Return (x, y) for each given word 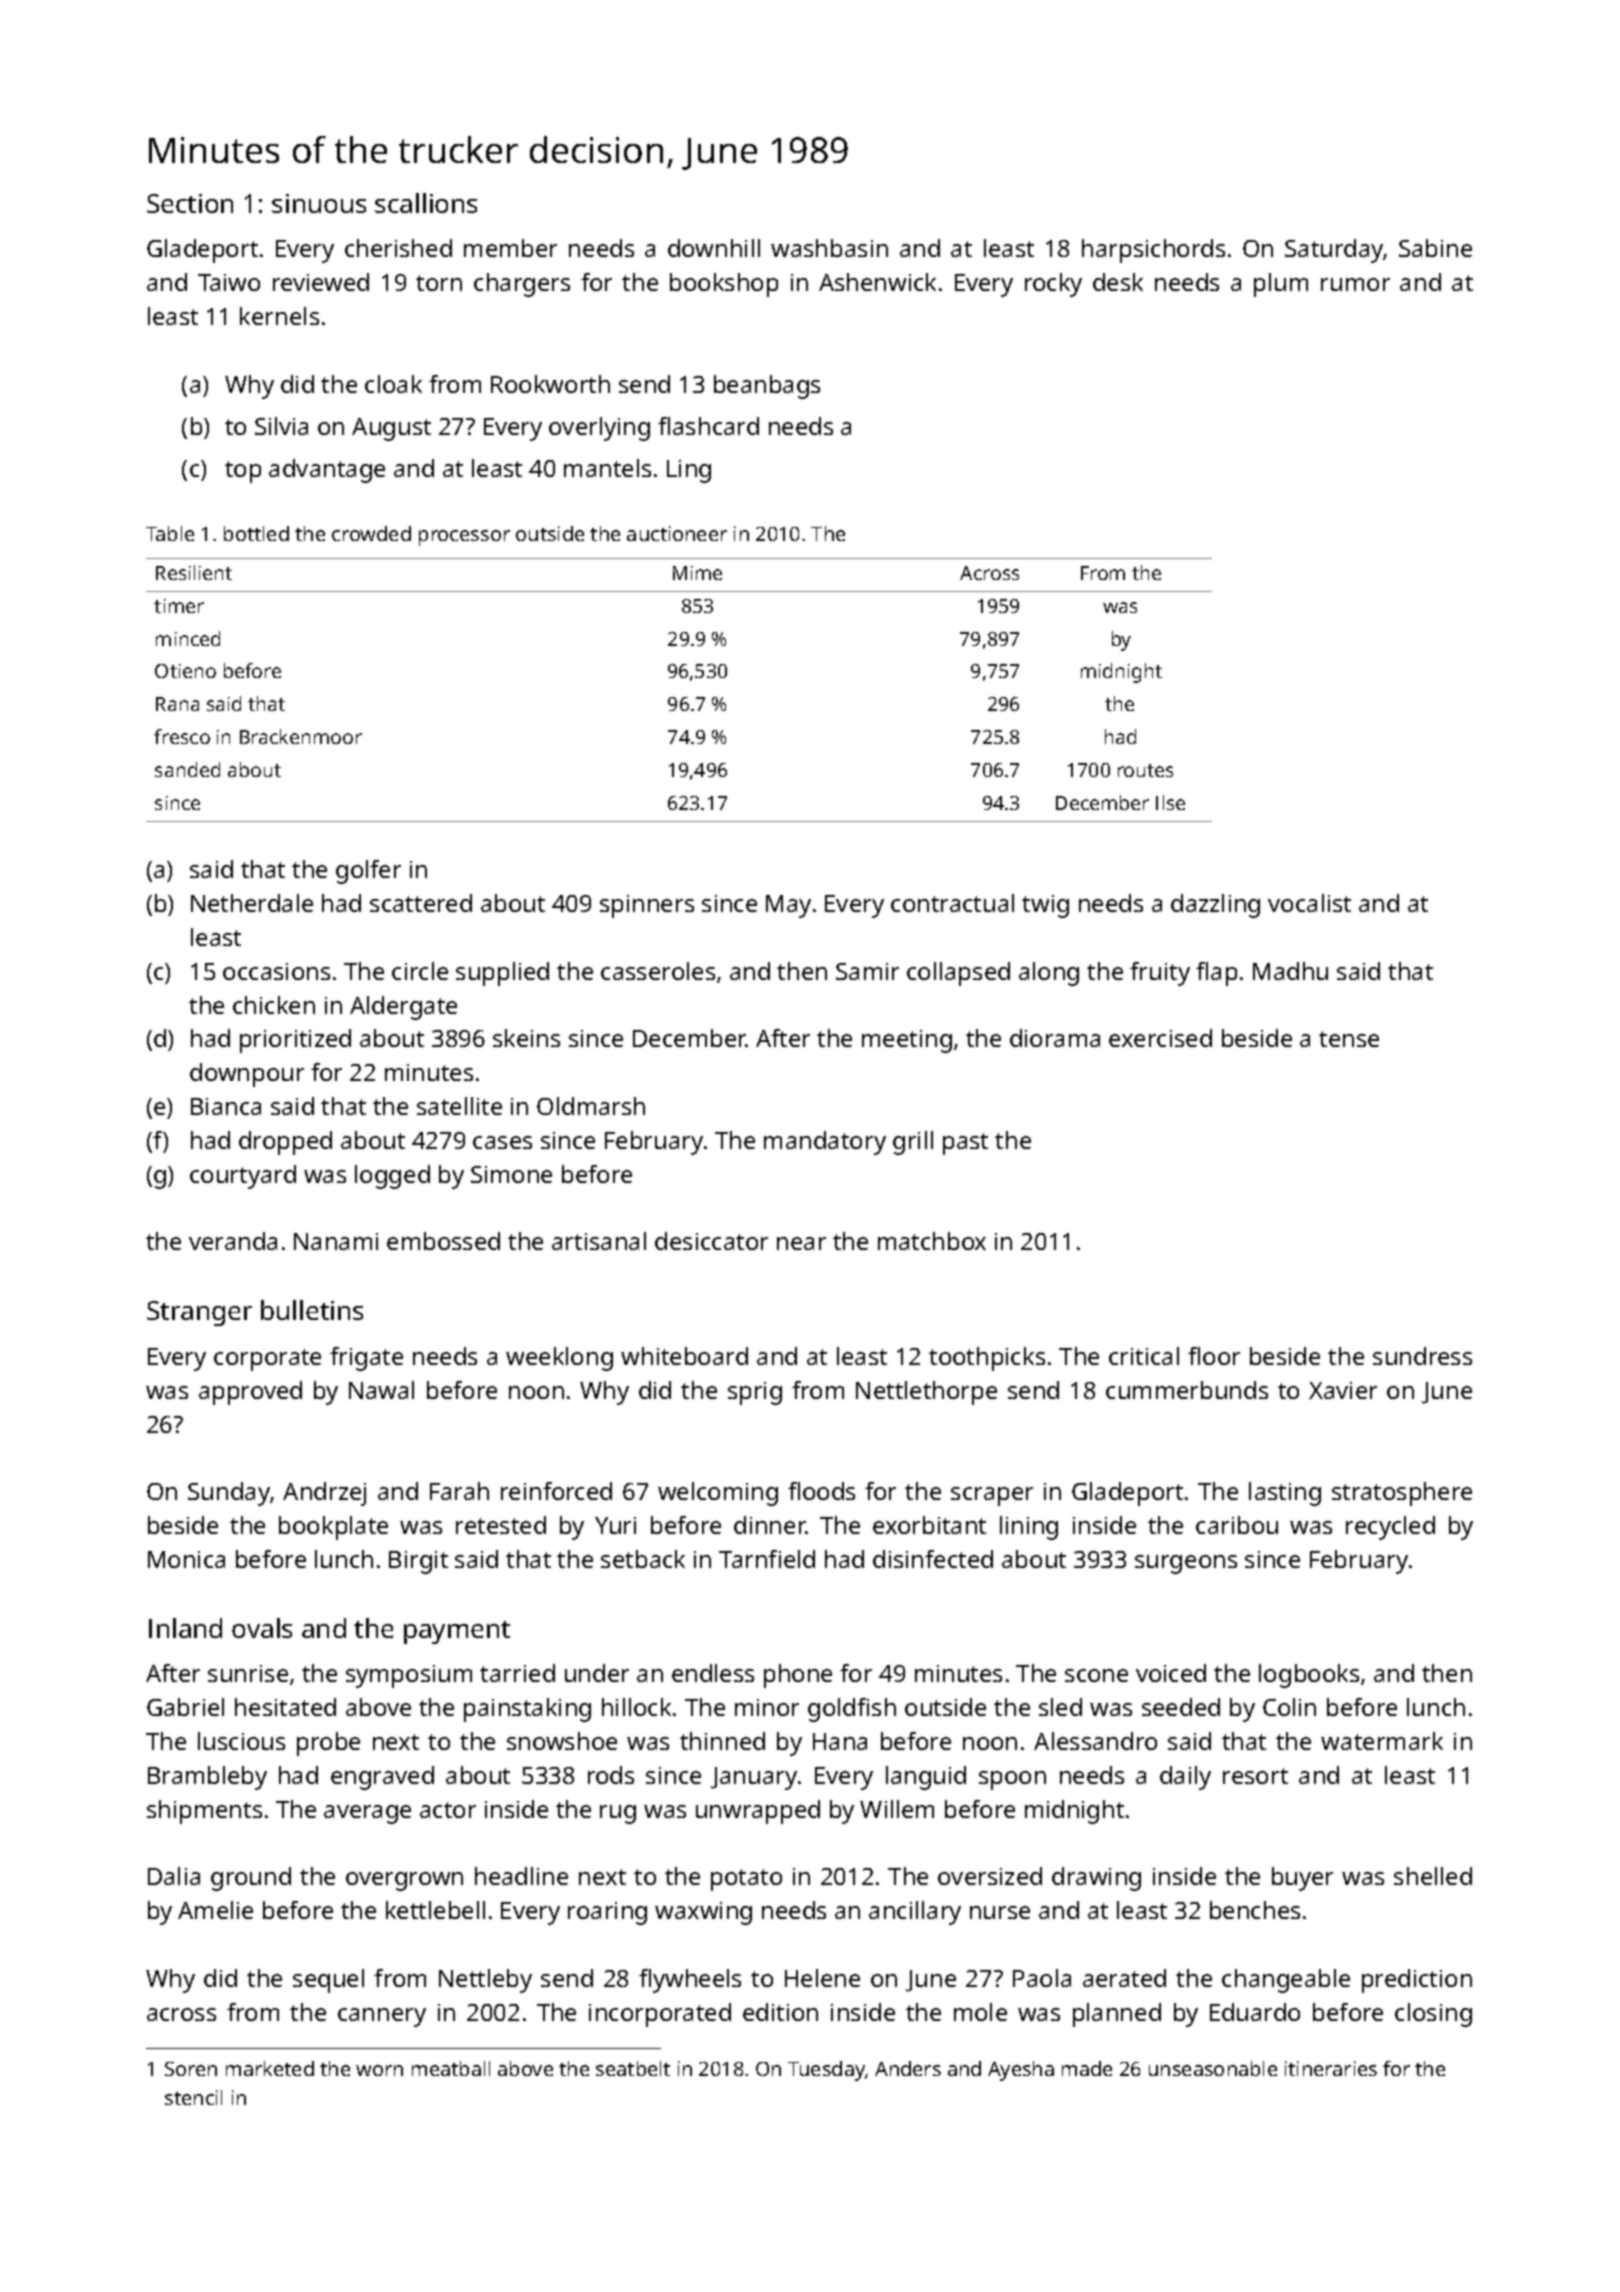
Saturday (1334, 251)
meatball (451, 2068)
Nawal (381, 1390)
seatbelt (633, 2068)
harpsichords (1153, 251)
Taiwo (229, 282)
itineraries (1331, 2068)
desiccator (711, 1241)
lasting (1285, 1494)
